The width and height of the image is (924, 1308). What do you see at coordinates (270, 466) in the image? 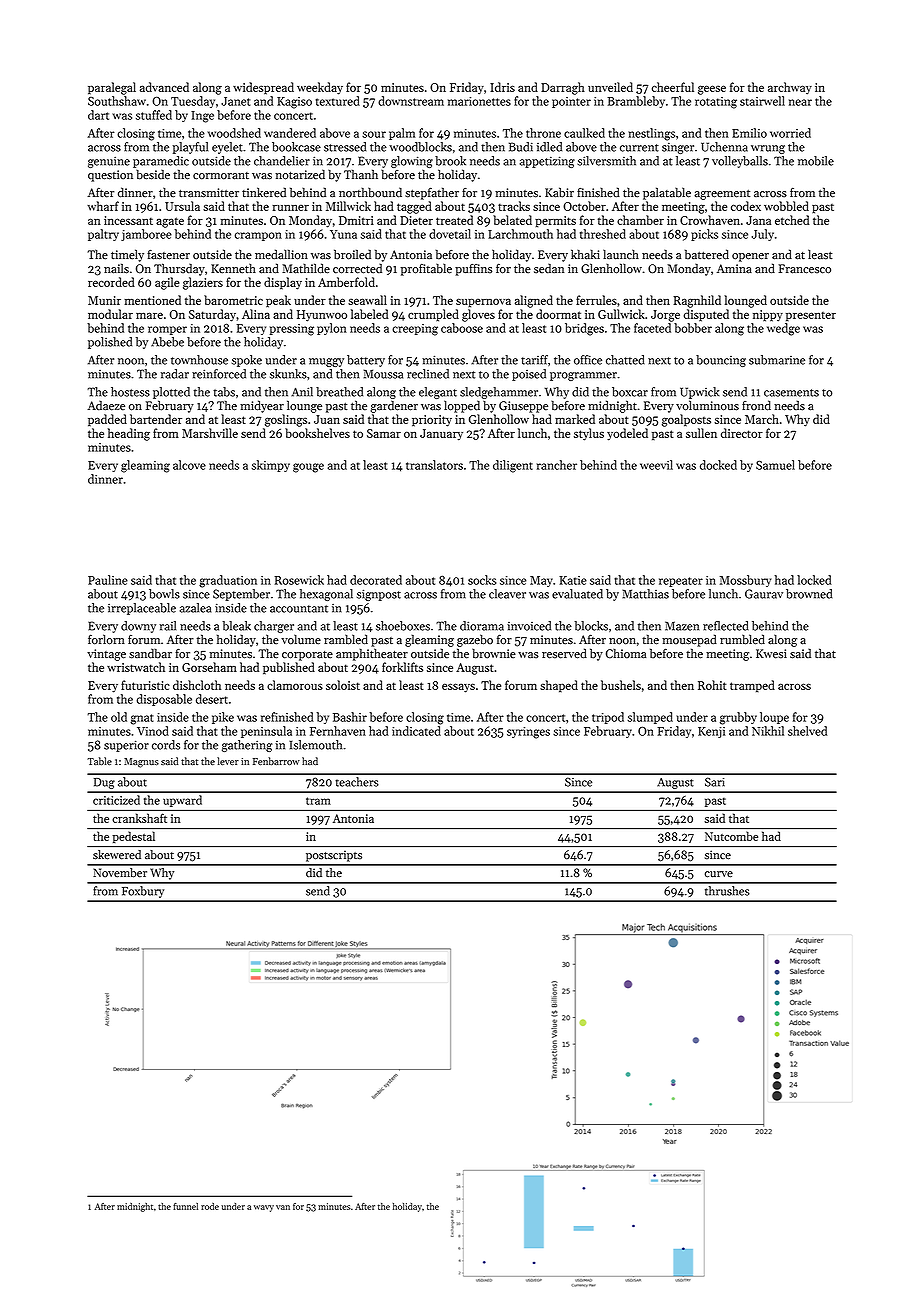
I see `skimpy` at bounding box center [270, 466].
